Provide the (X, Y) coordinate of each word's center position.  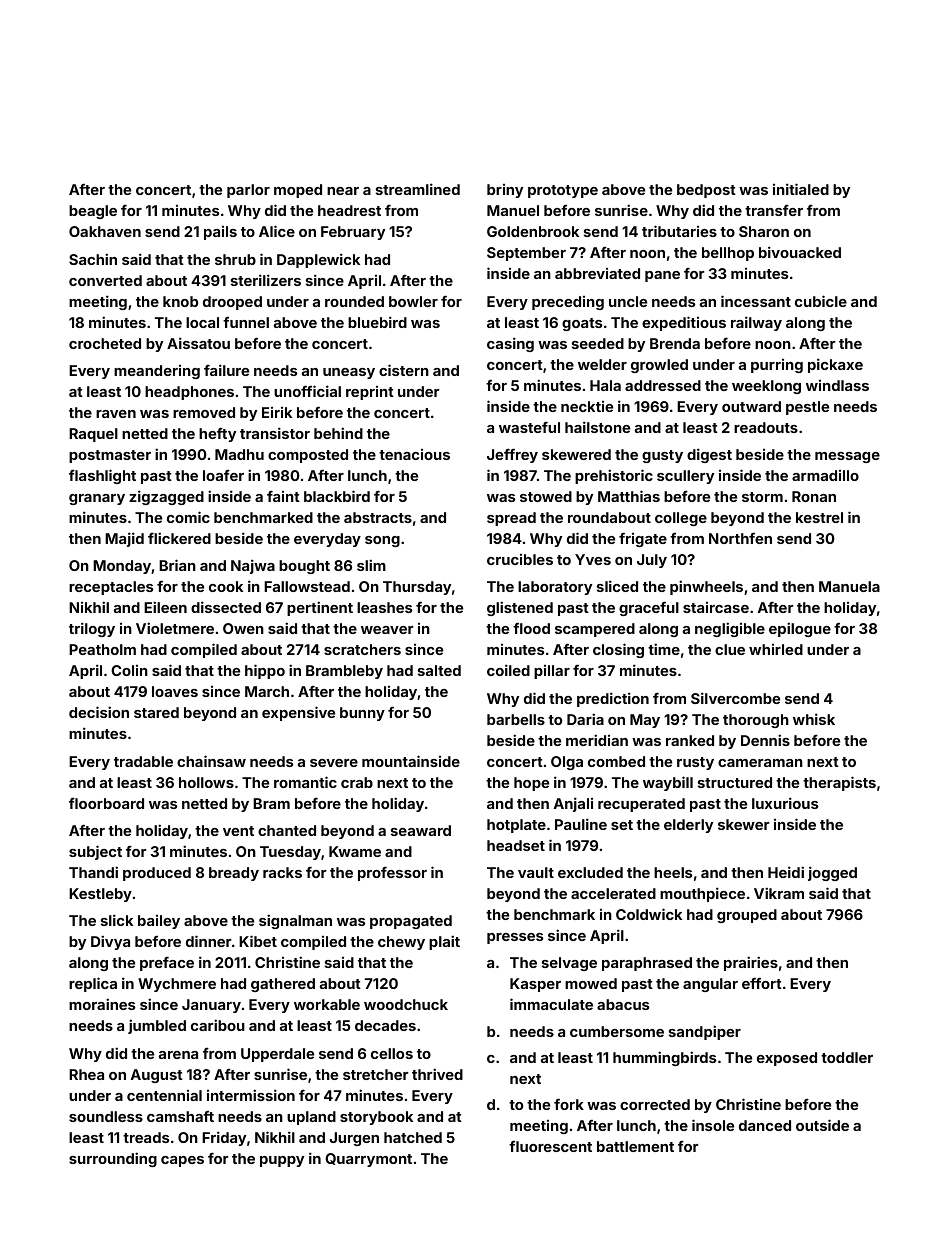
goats (582, 324)
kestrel (819, 517)
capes (182, 1161)
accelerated (613, 893)
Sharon (764, 231)
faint (283, 496)
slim (371, 565)
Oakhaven (105, 231)
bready (234, 874)
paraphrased (647, 964)
